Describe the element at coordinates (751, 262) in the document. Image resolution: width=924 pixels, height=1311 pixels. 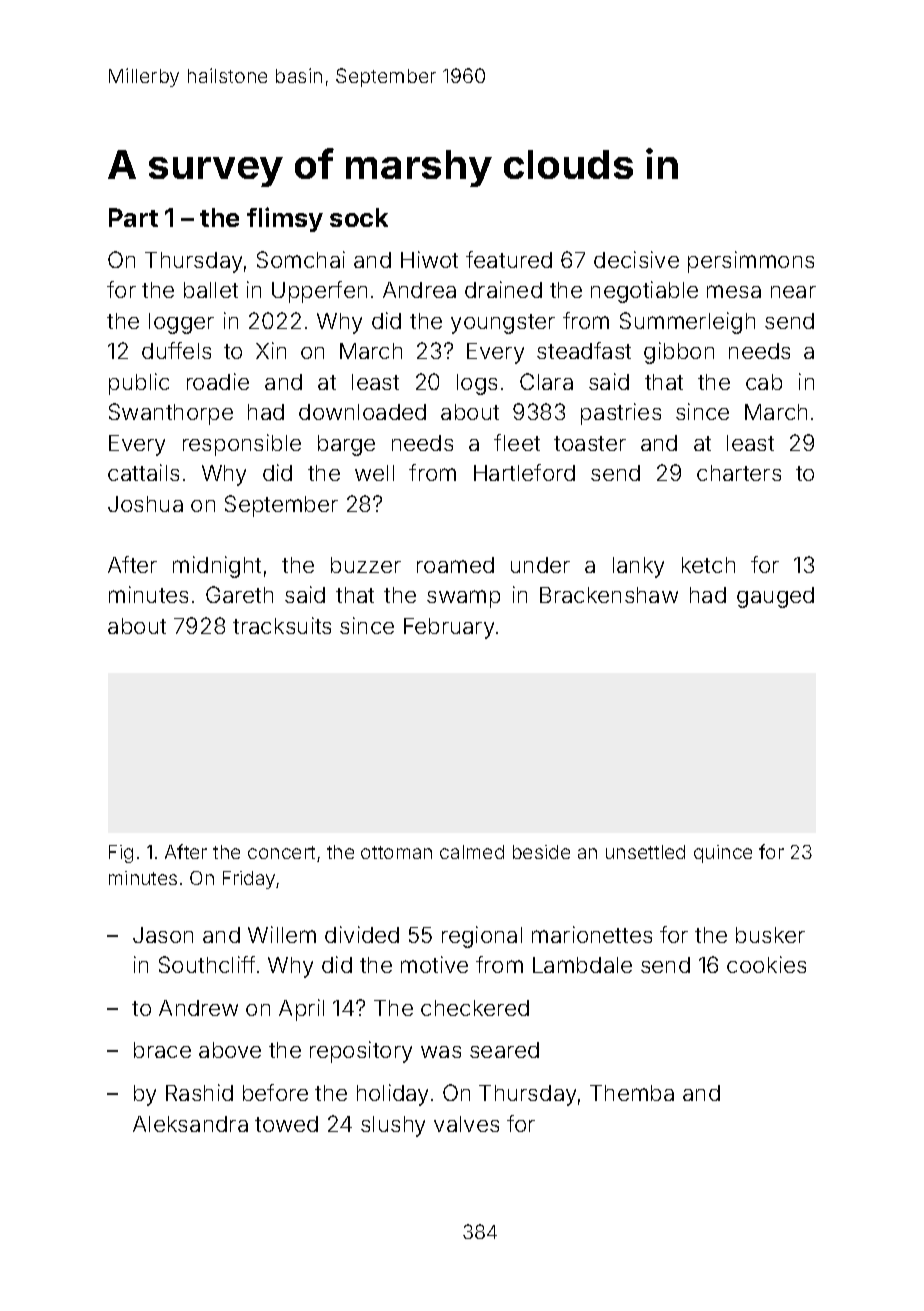
I see `persimmons` at that location.
